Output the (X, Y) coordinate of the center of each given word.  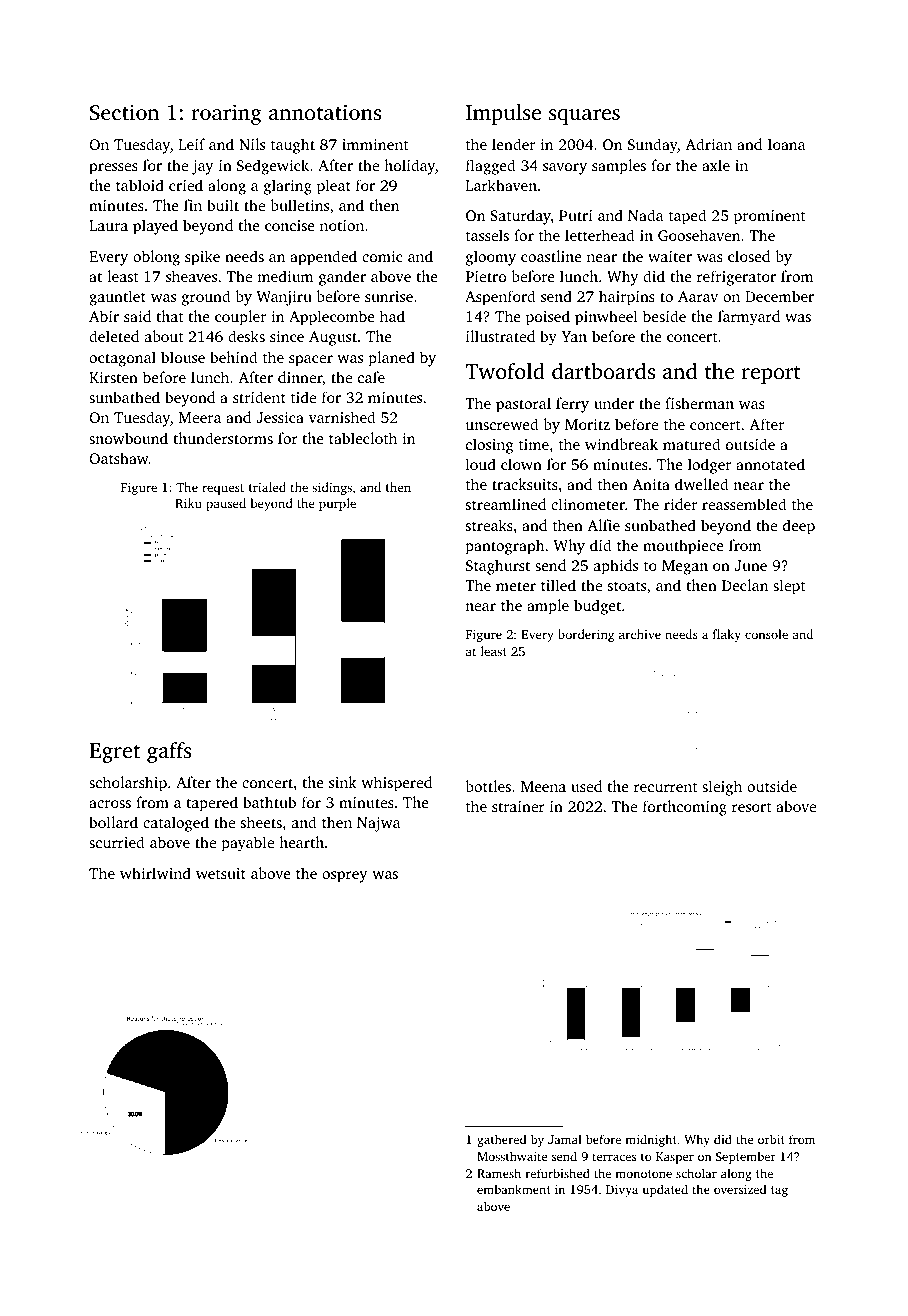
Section (124, 112)
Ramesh (499, 1173)
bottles (488, 786)
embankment (514, 1189)
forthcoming (685, 808)
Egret (114, 753)
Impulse (503, 114)
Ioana (787, 144)
